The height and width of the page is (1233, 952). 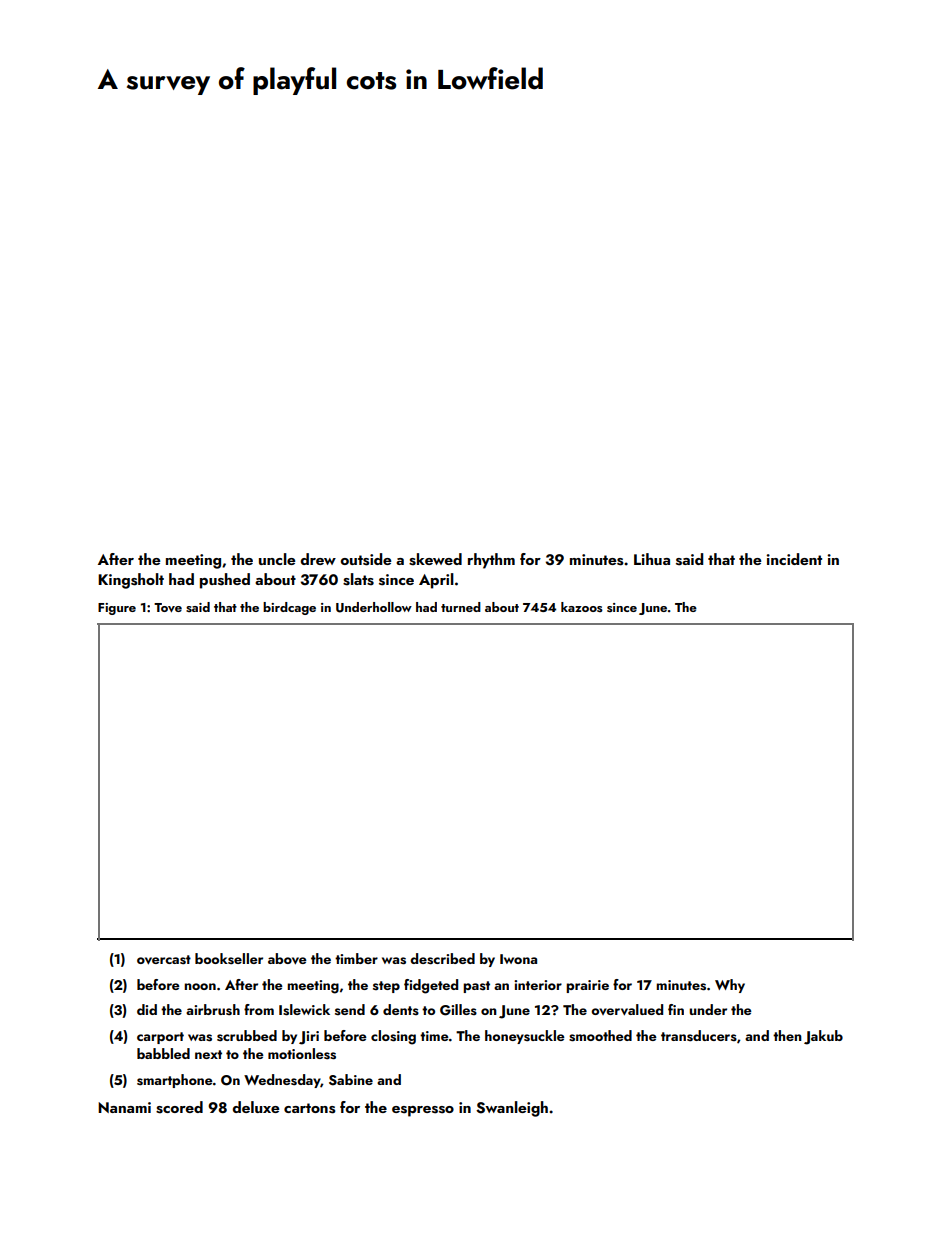 I want to click on Lihua, so click(x=652, y=559).
